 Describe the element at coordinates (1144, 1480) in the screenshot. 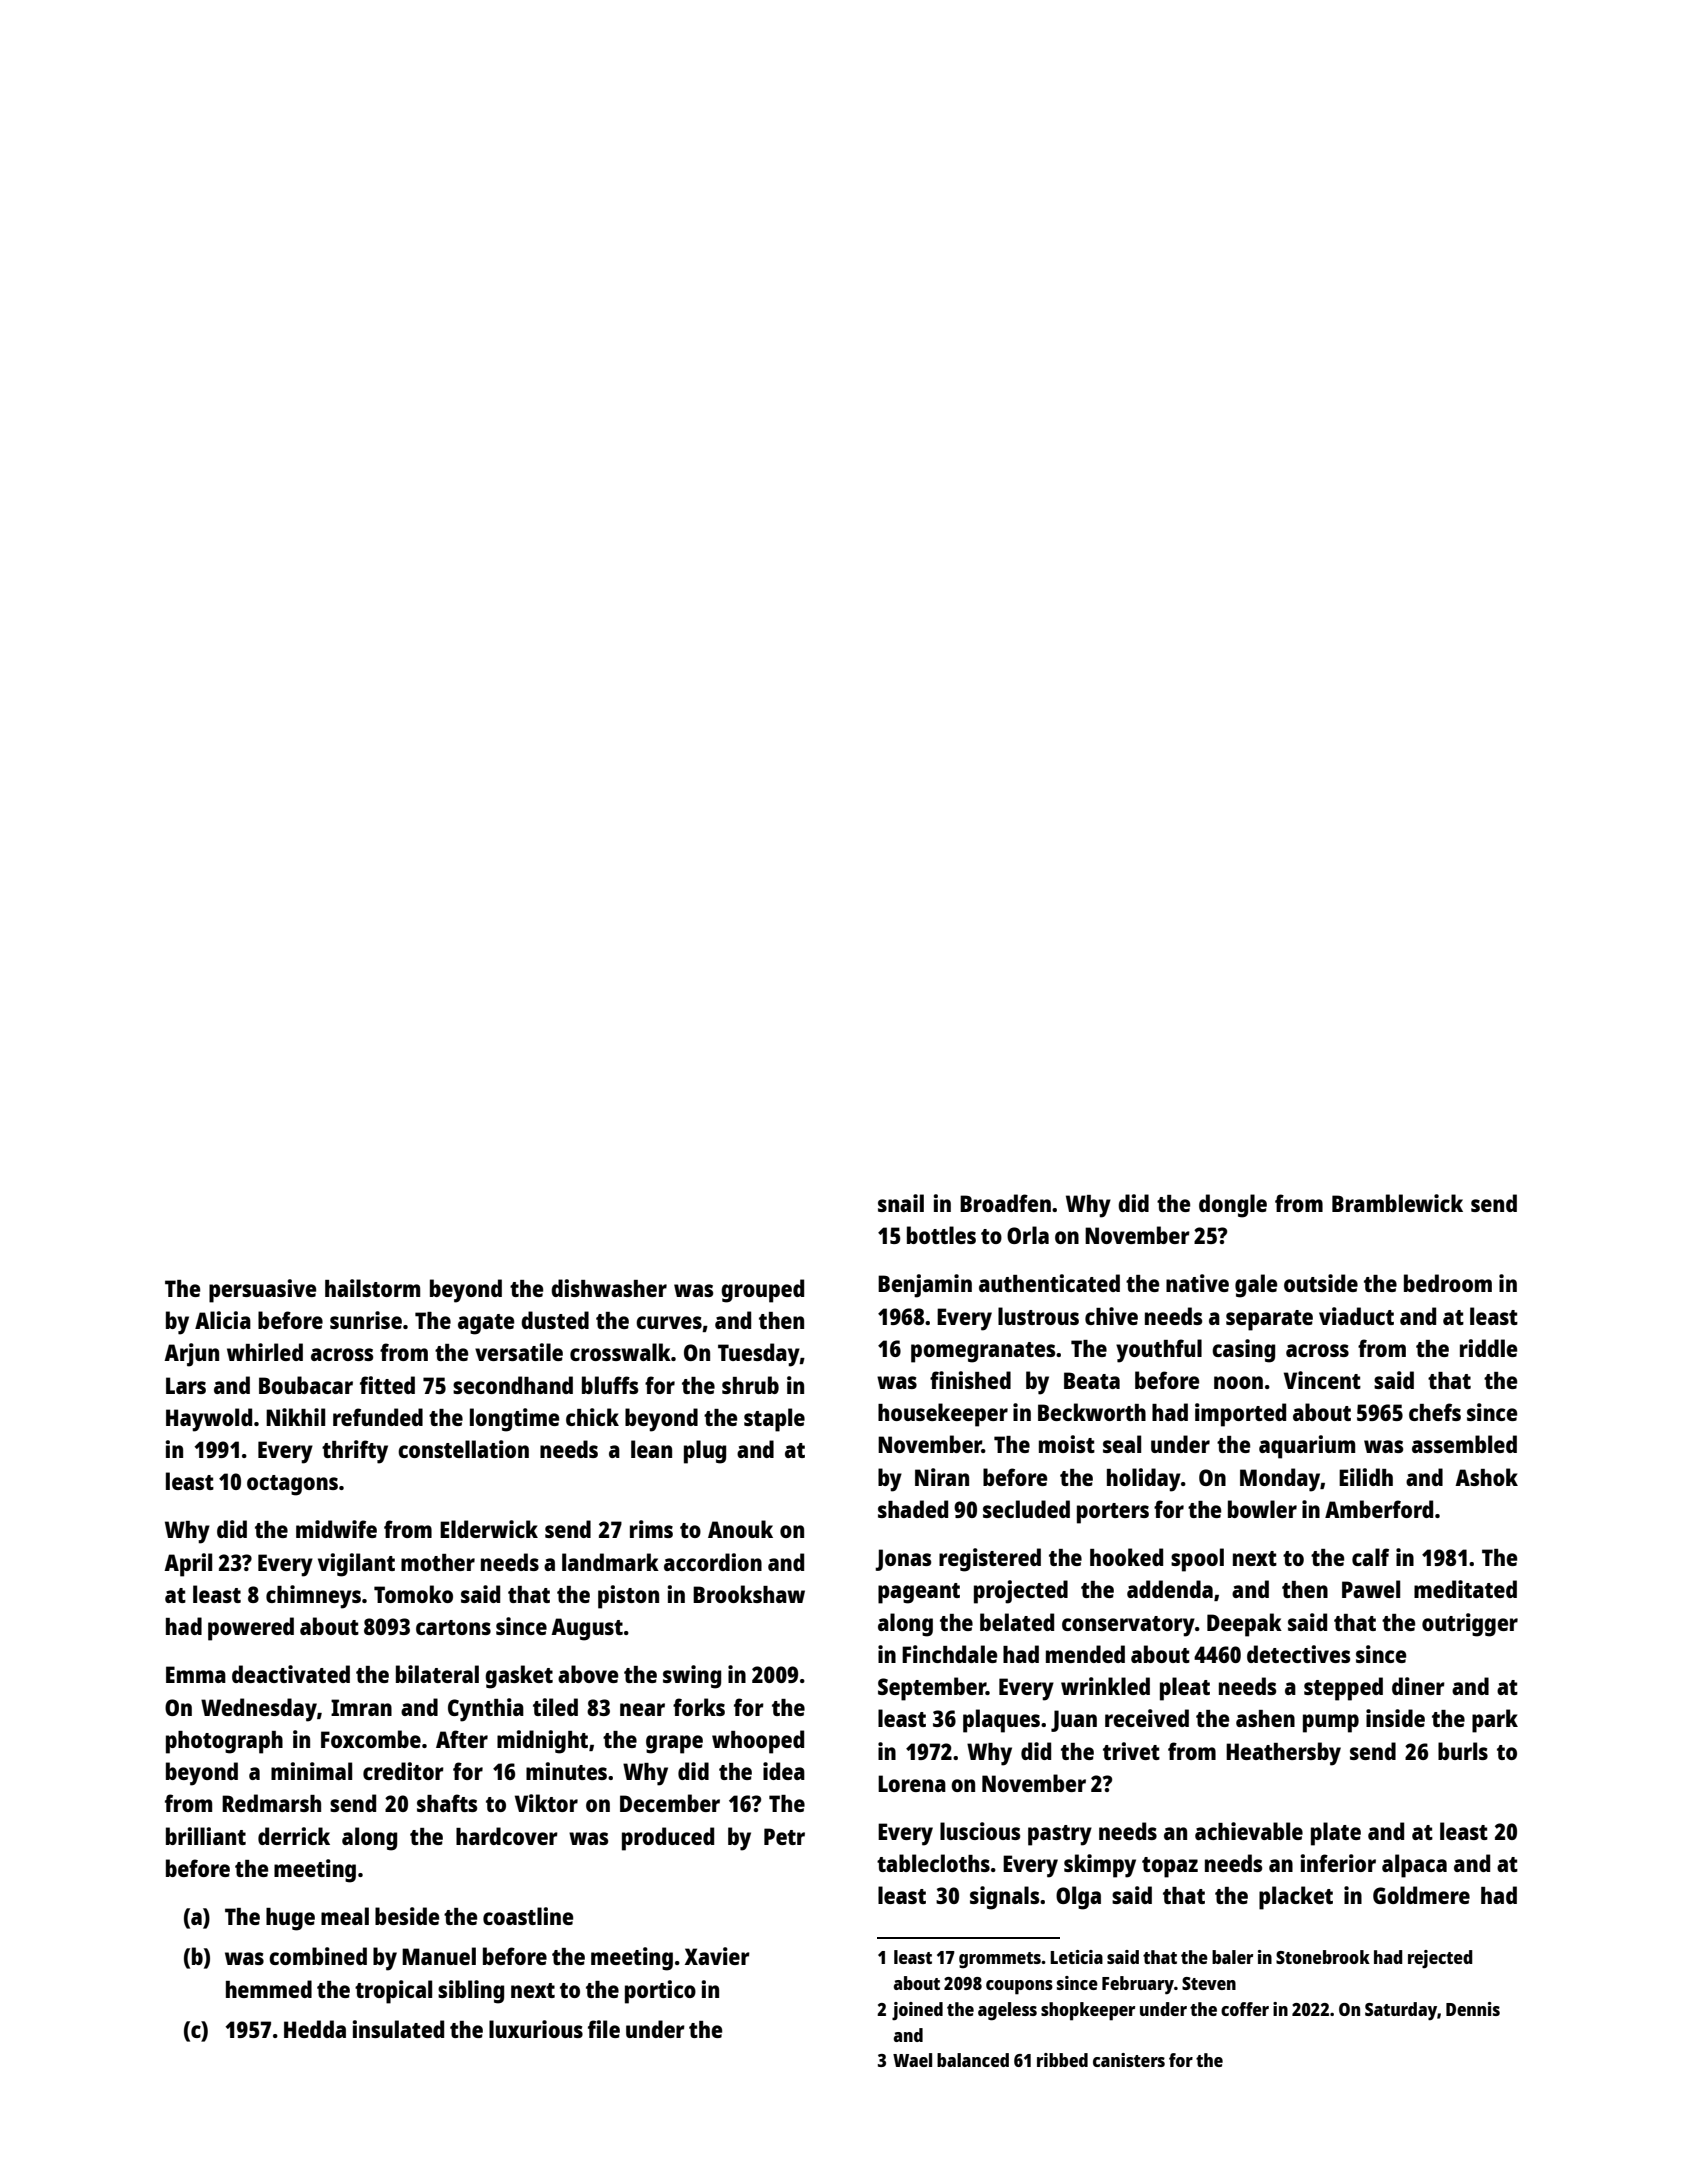

I see `holiday` at that location.
